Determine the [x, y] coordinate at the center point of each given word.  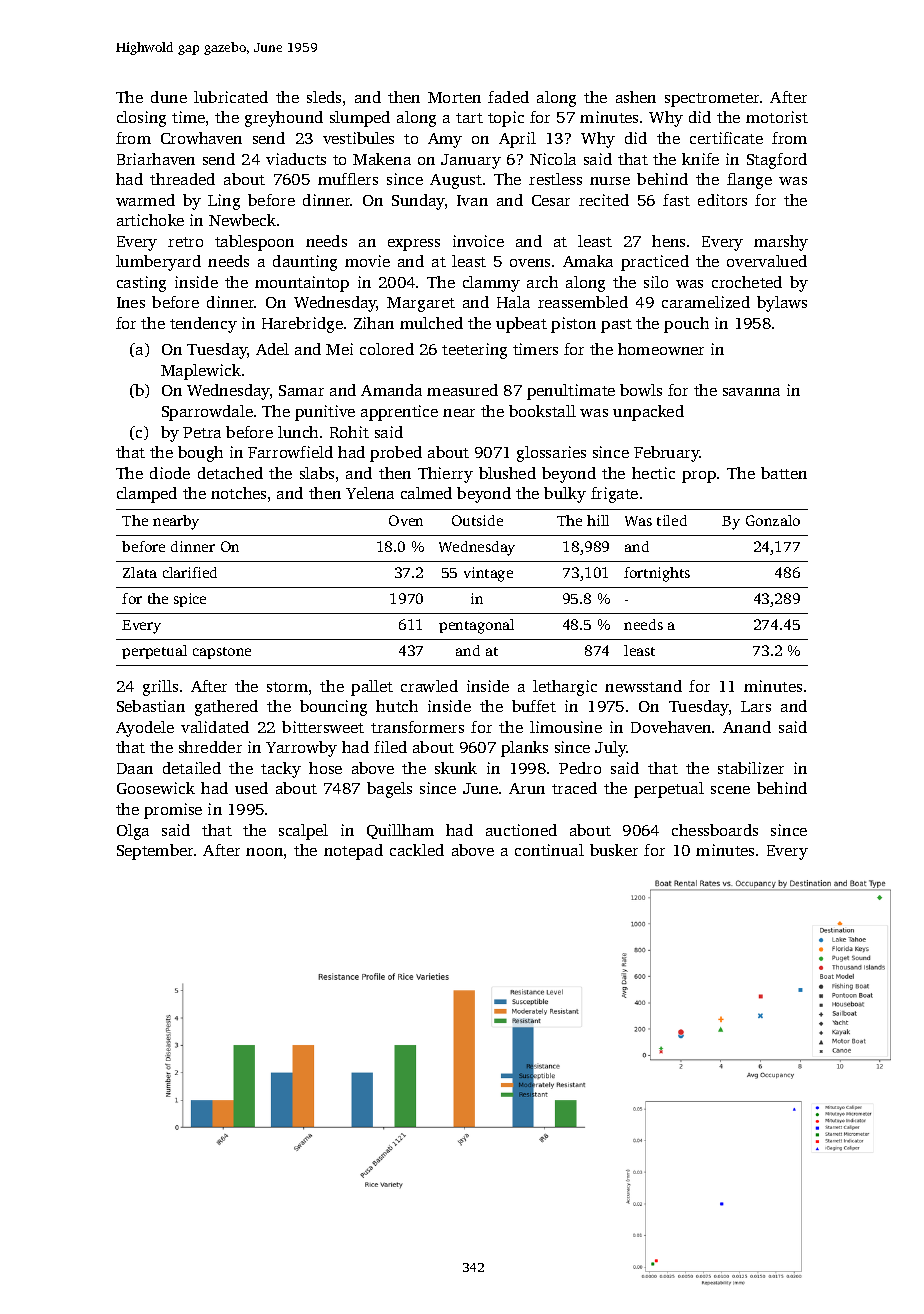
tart [469, 118]
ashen [636, 97]
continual [549, 850]
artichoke [150, 220]
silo [656, 282]
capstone [222, 653]
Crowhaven [201, 138]
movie [367, 261]
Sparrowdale [207, 413]
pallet [372, 688]
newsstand [643, 686]
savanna [751, 392]
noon [264, 852]
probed [396, 454]
